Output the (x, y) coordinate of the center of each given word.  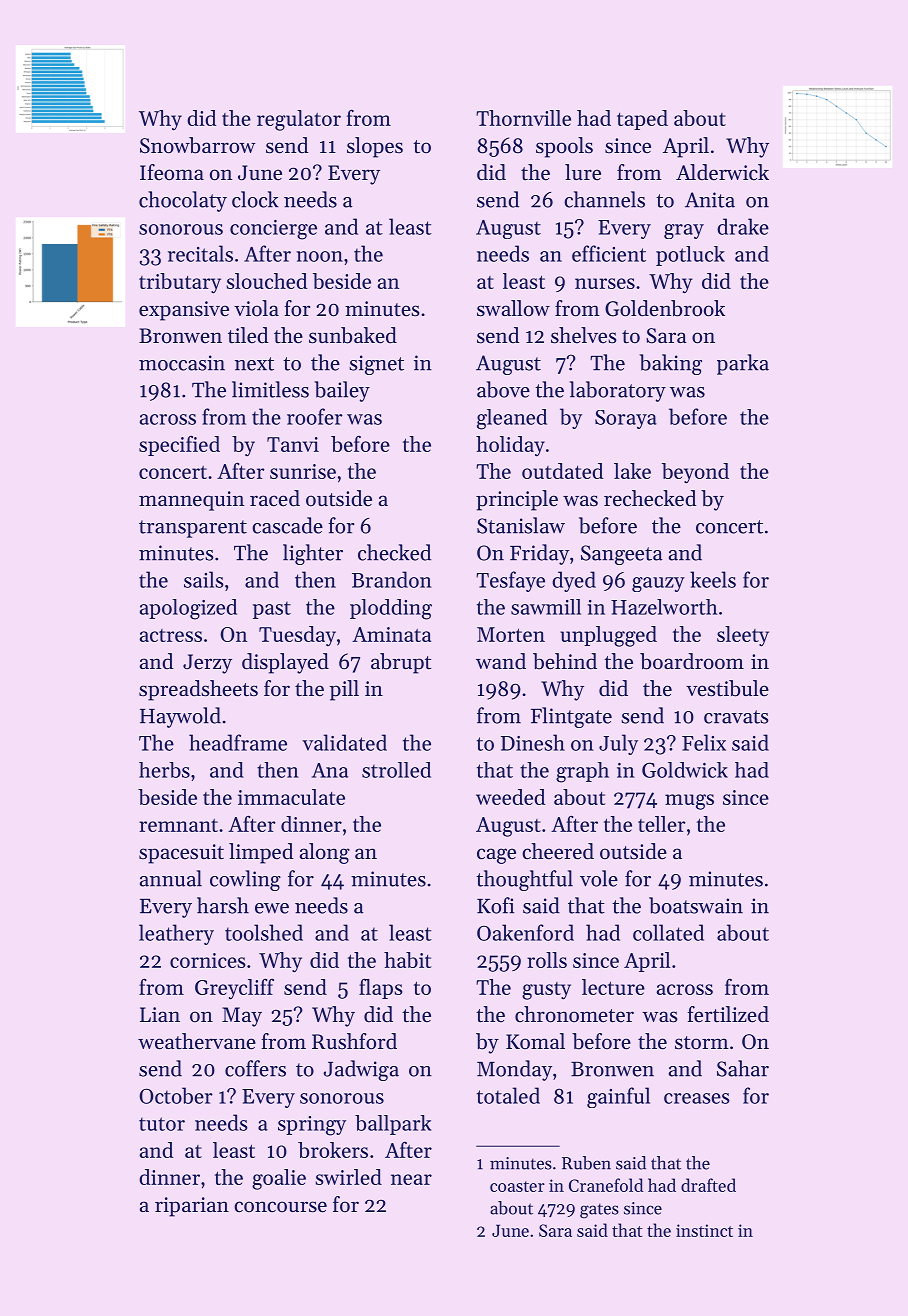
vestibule (727, 688)
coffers (255, 1068)
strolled (396, 770)
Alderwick (722, 172)
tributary (180, 283)
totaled (508, 1095)
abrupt (401, 663)
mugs (689, 802)
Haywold (180, 717)
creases (697, 1098)
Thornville (523, 118)
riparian (192, 1207)
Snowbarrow (197, 145)
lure (583, 172)
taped (642, 120)
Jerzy (207, 664)
